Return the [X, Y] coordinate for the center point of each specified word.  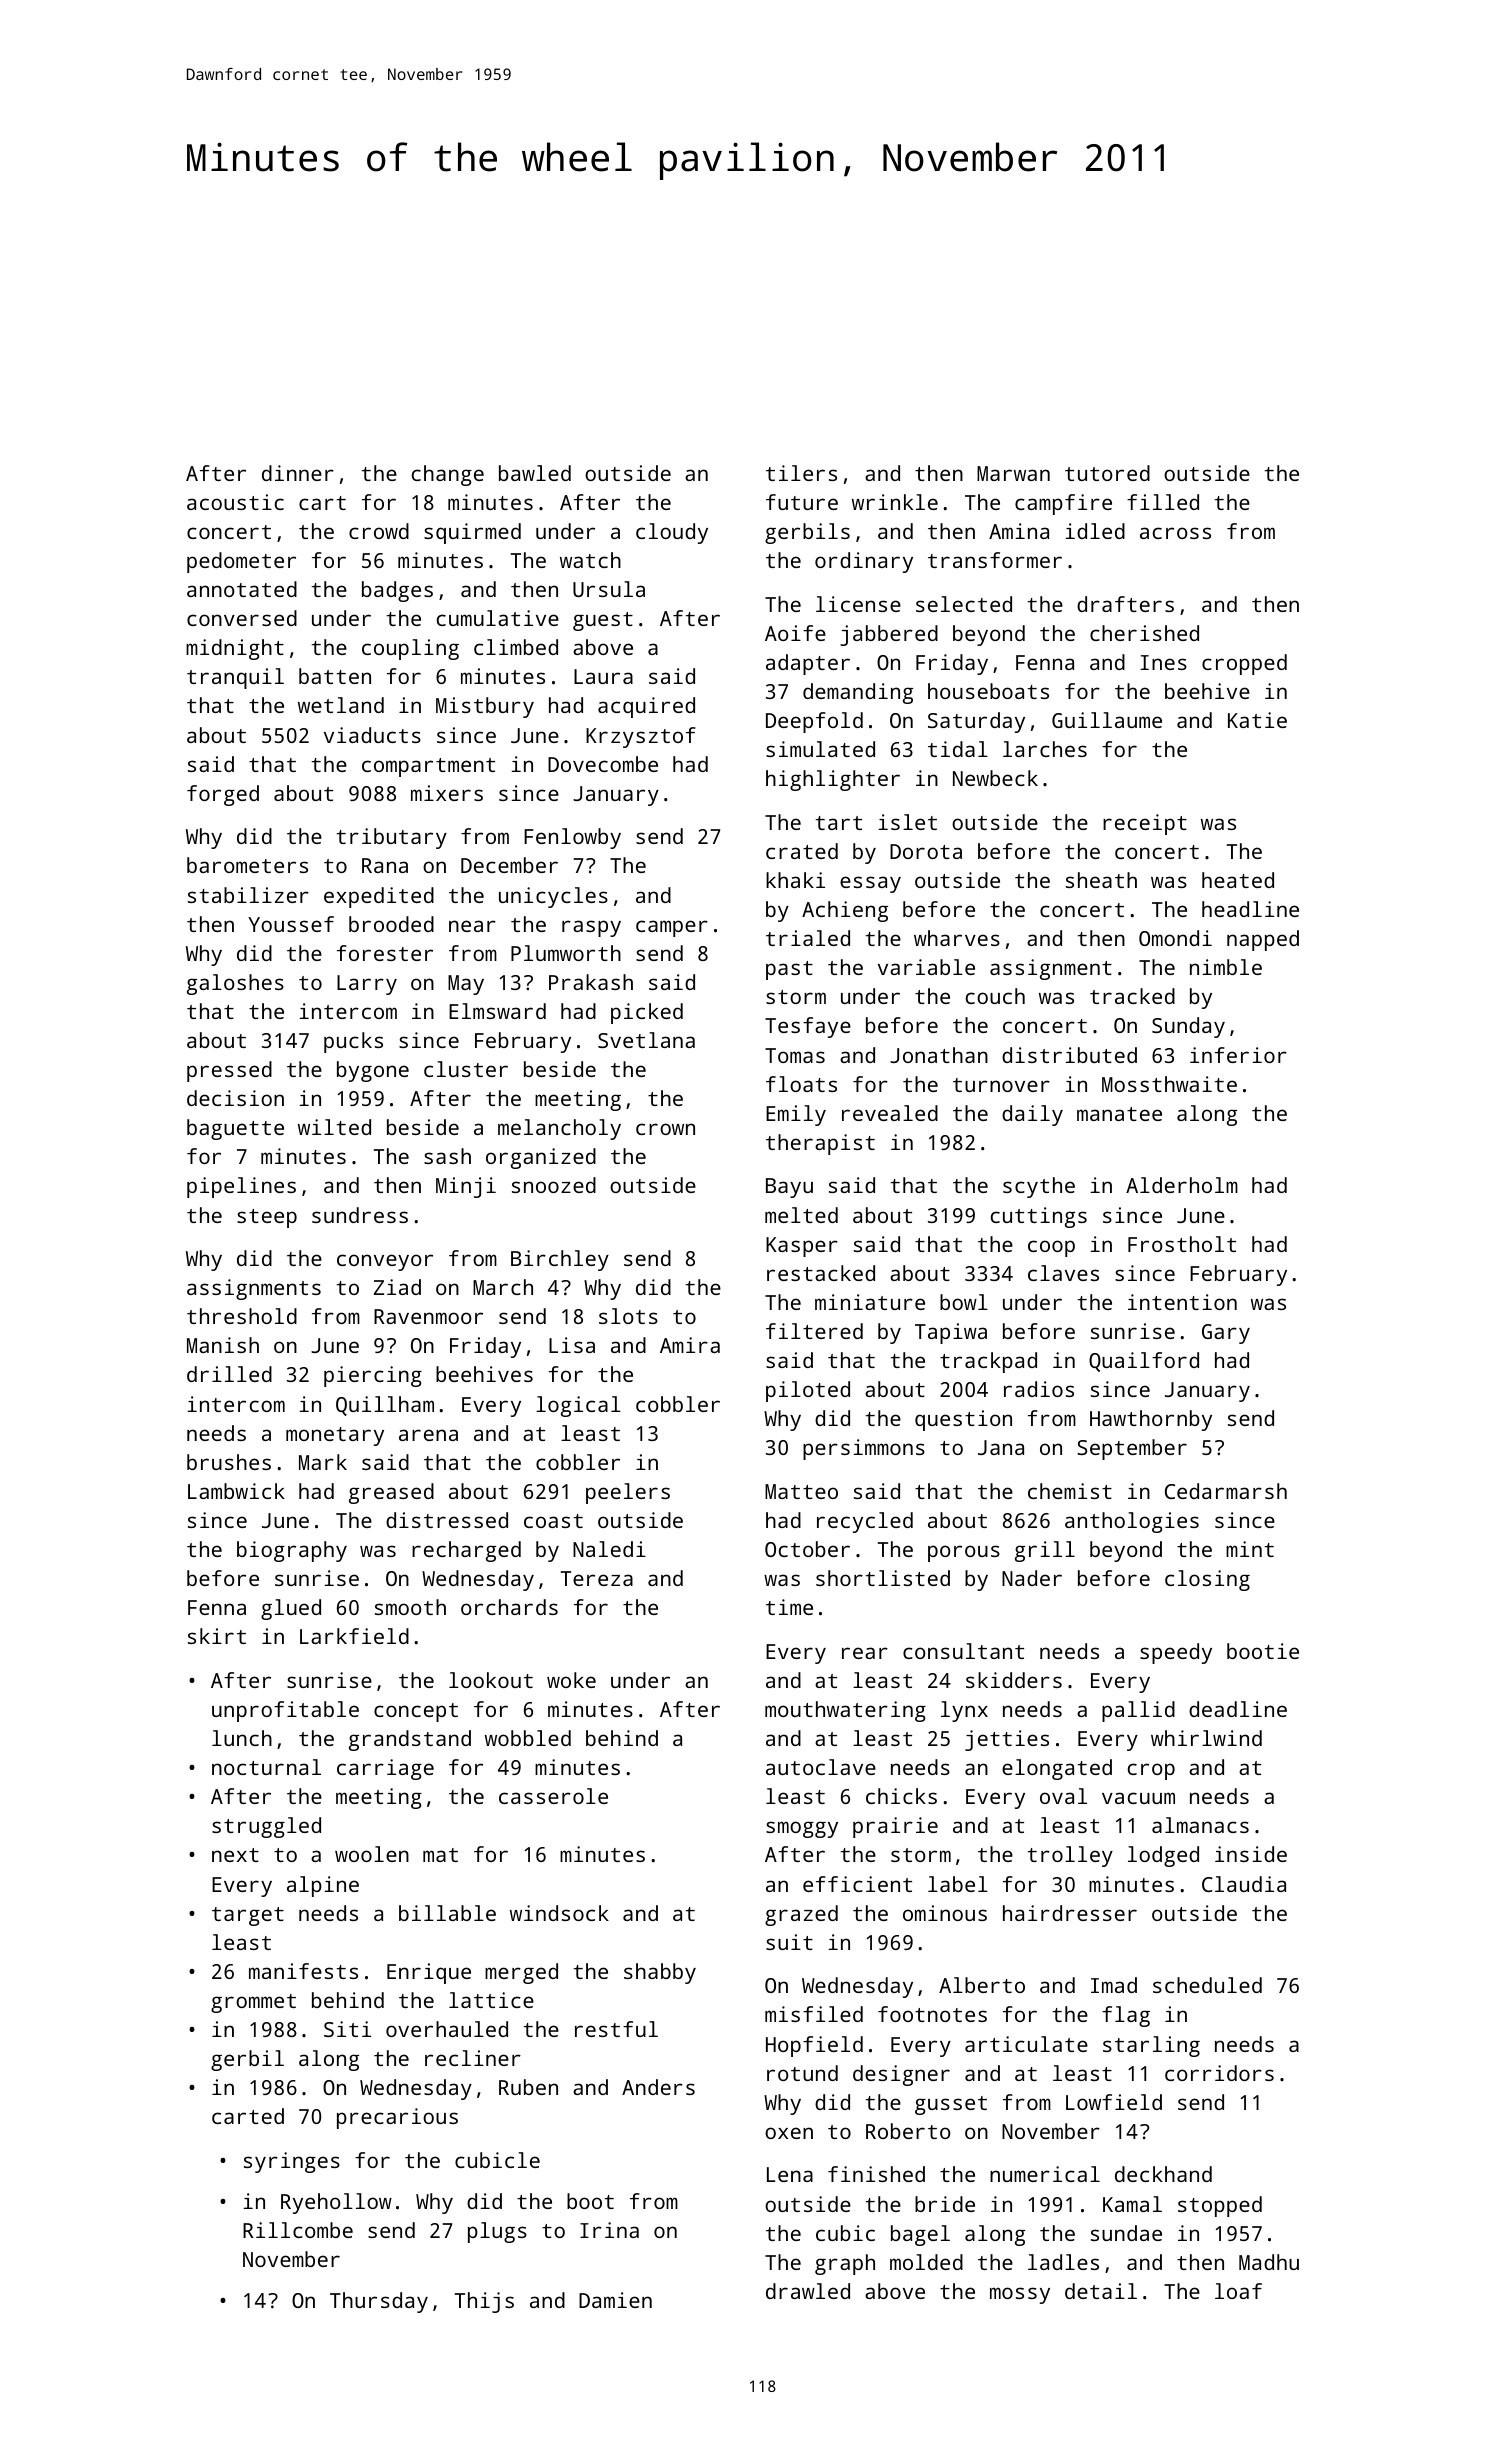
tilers [801, 473]
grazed [801, 1915]
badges [397, 591]
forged [223, 795]
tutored [1107, 473]
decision [235, 1098]
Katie [1257, 720]
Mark [323, 1462]
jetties [1007, 1740]
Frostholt [1182, 1244]
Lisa [572, 1345]
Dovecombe [603, 764]
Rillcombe [298, 2230]
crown [665, 1129]
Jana [1001, 1447]
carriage [385, 1769]
